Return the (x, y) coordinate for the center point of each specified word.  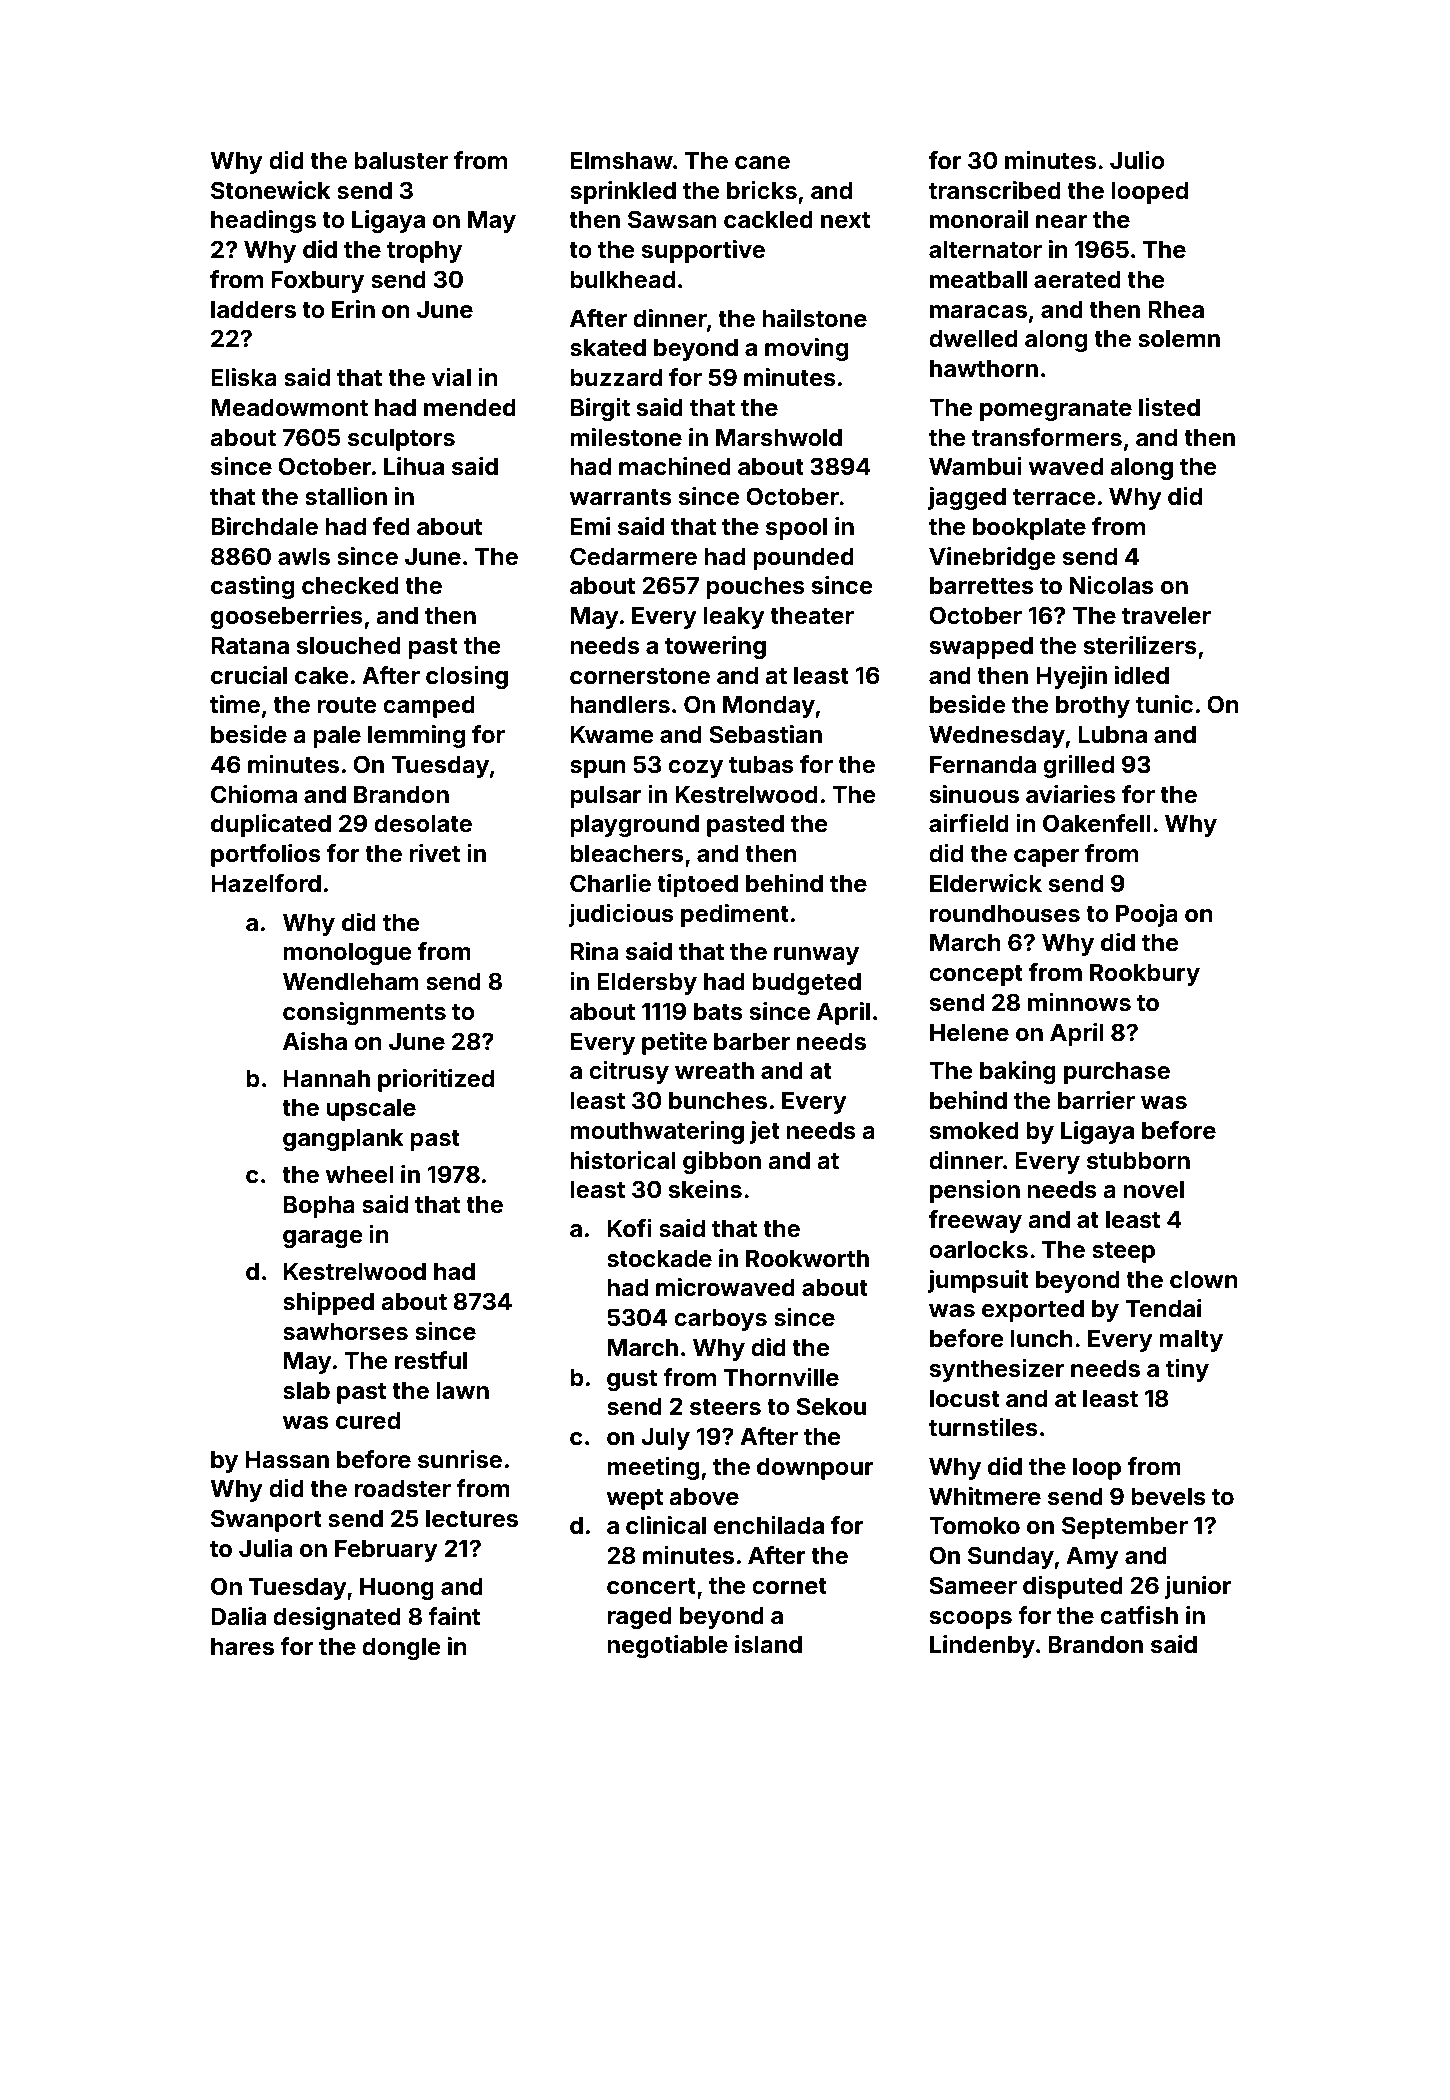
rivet (434, 853)
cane (762, 163)
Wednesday (997, 737)
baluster (401, 161)
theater (812, 616)
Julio (1137, 160)
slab (306, 1391)
